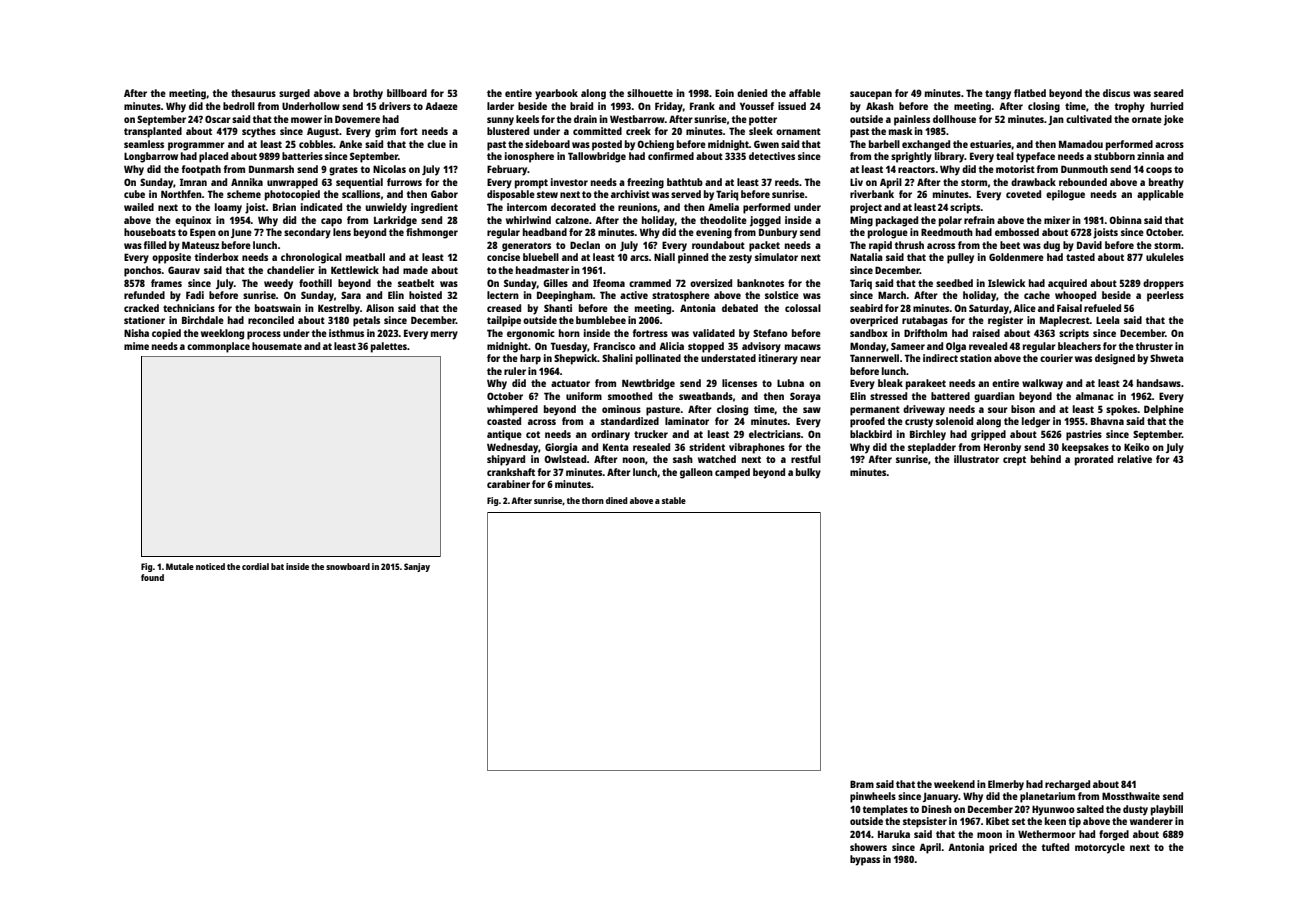  I want to click on tufted, so click(1055, 847).
